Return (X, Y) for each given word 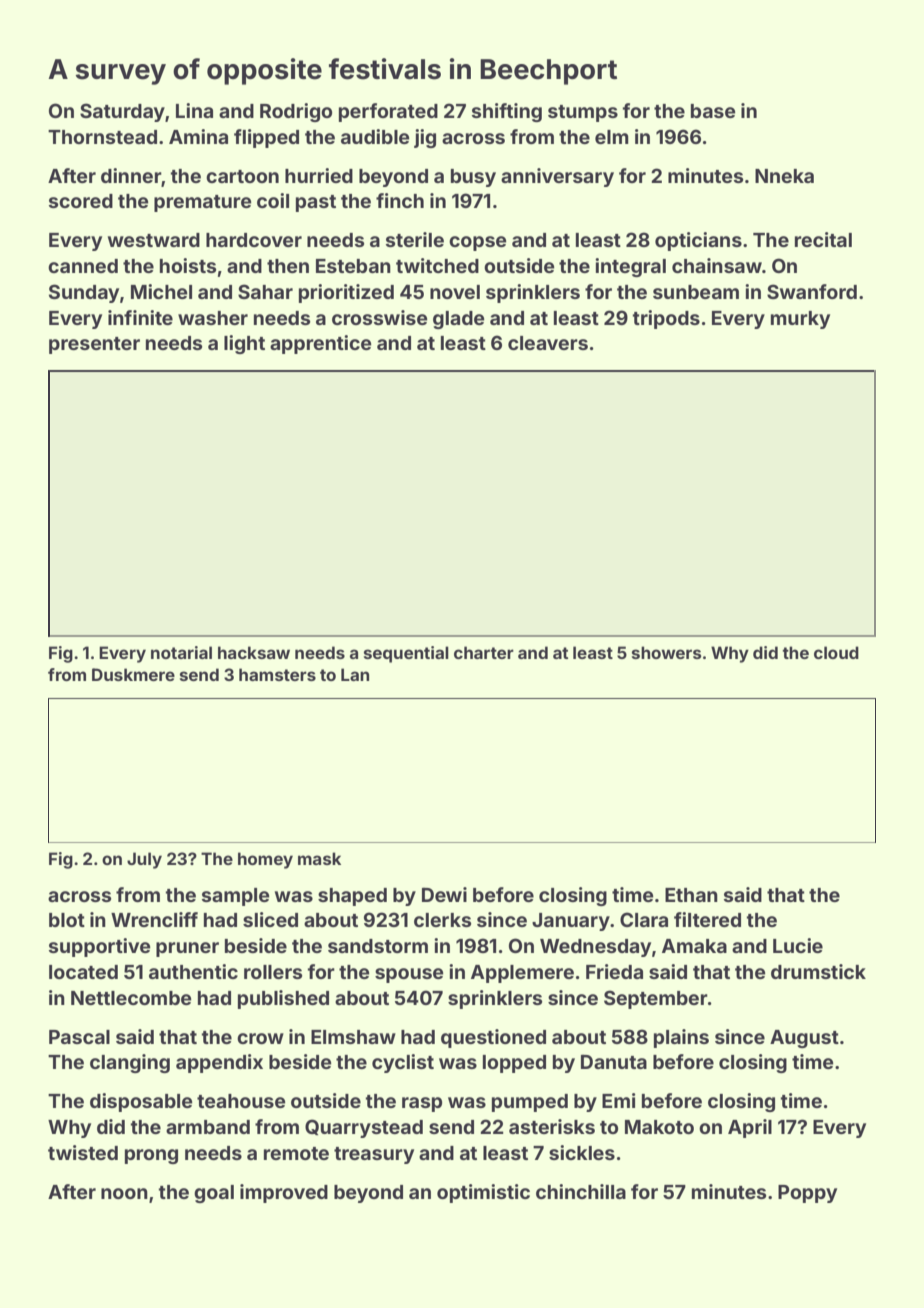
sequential (406, 654)
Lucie (798, 945)
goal (214, 1194)
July (144, 860)
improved (284, 1193)
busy (473, 178)
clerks (442, 920)
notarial (181, 652)
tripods (666, 319)
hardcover (254, 240)
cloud (836, 652)
